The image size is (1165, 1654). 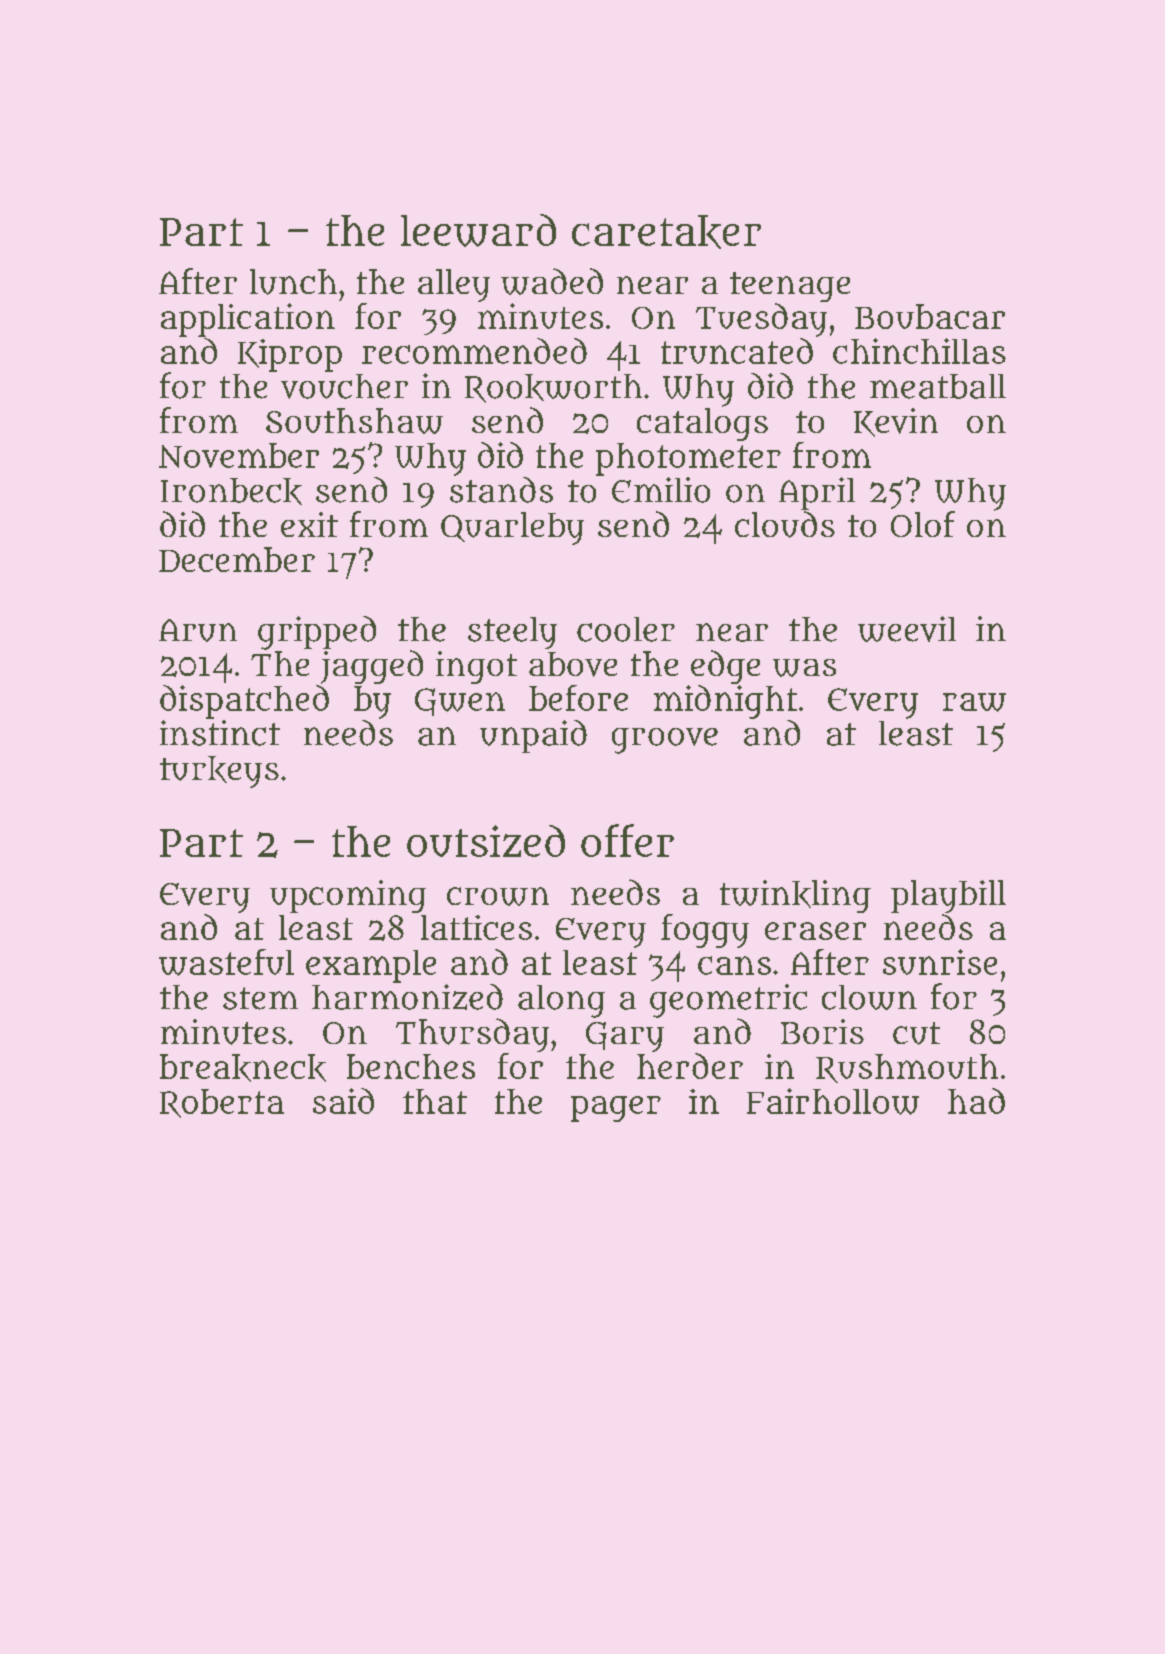 What do you see at coordinates (293, 282) in the document?
I see `lunch` at bounding box center [293, 282].
